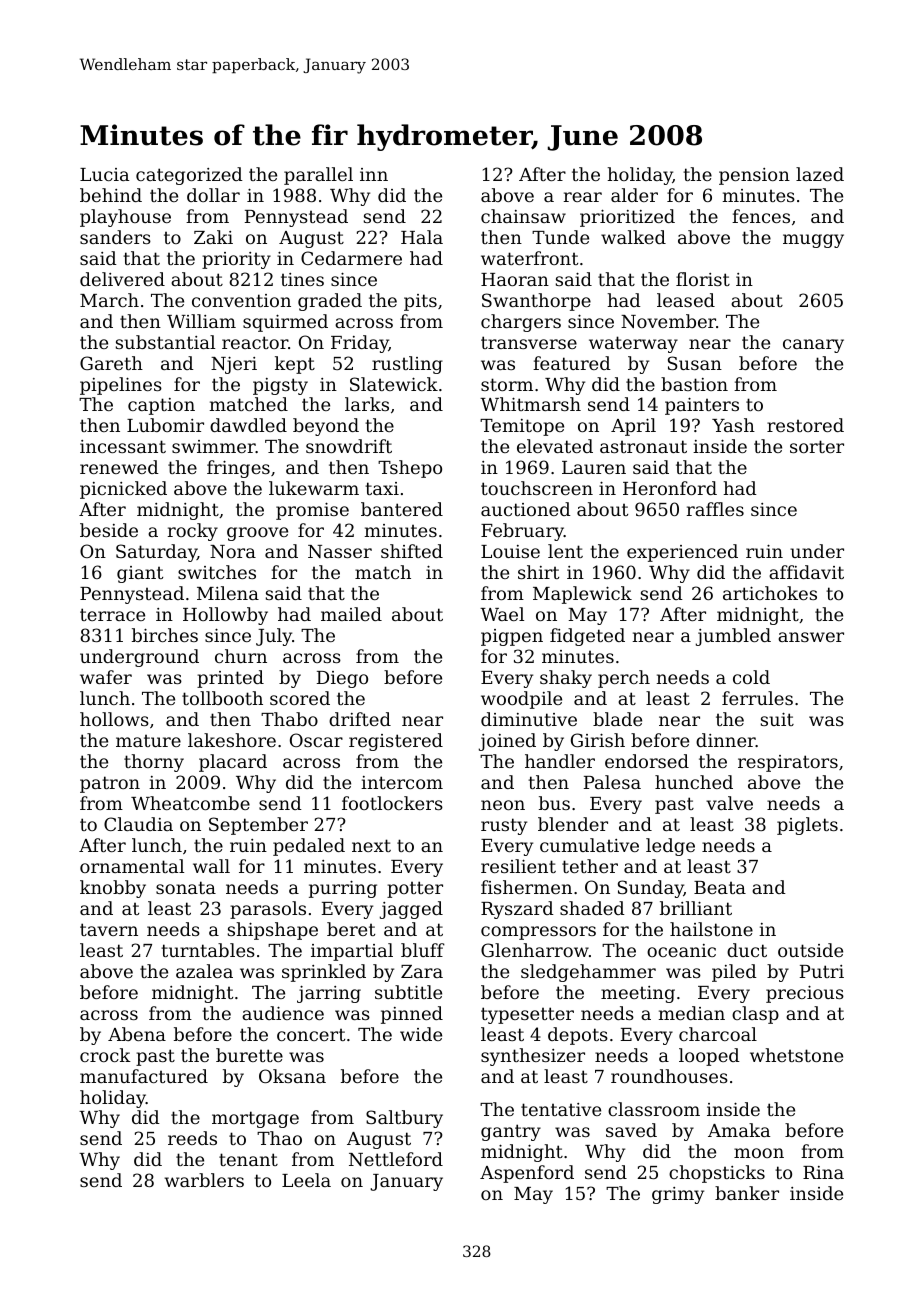 The image size is (924, 1314). I want to click on valve, so click(729, 803).
